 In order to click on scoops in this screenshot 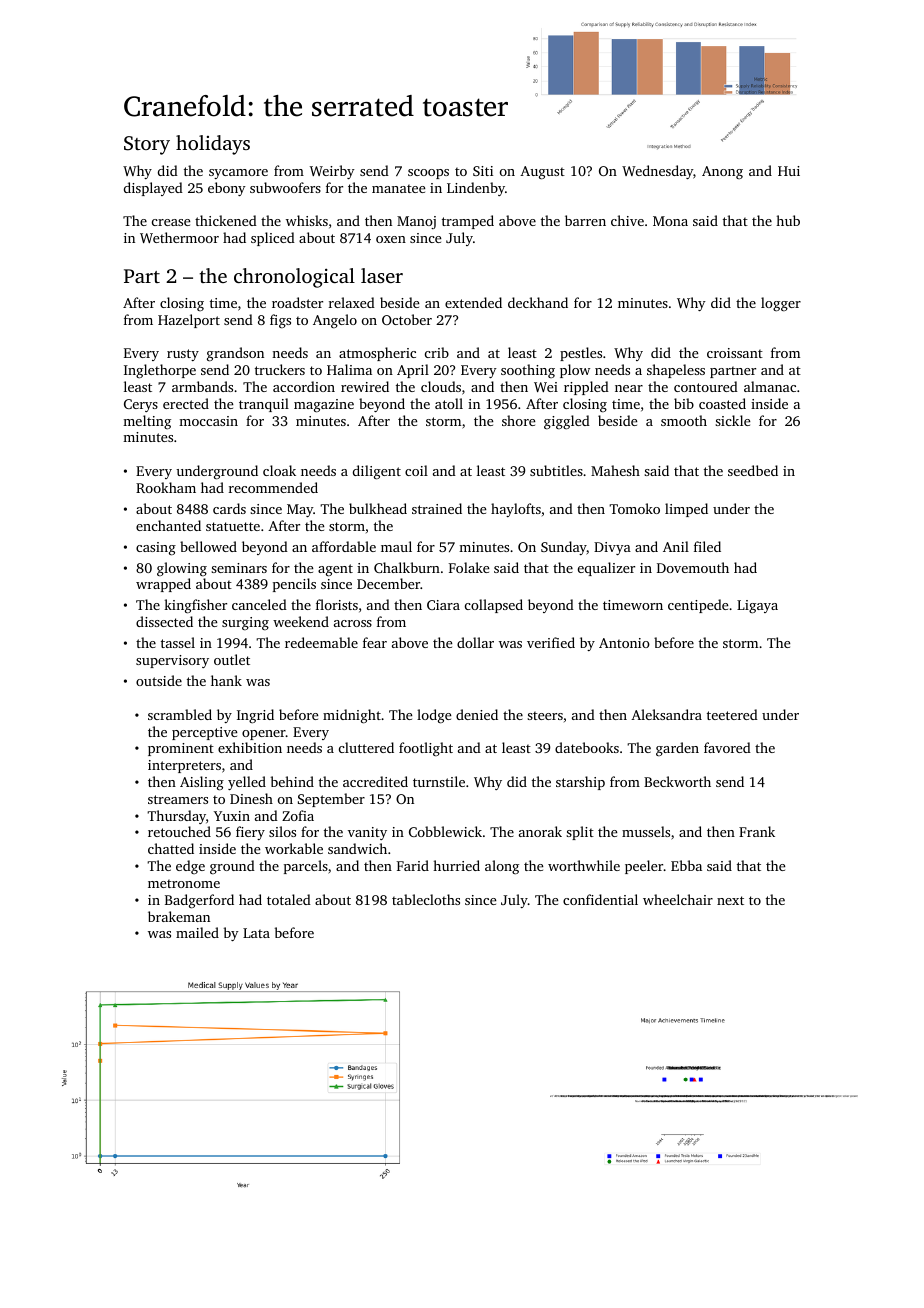, I will do `click(428, 174)`.
